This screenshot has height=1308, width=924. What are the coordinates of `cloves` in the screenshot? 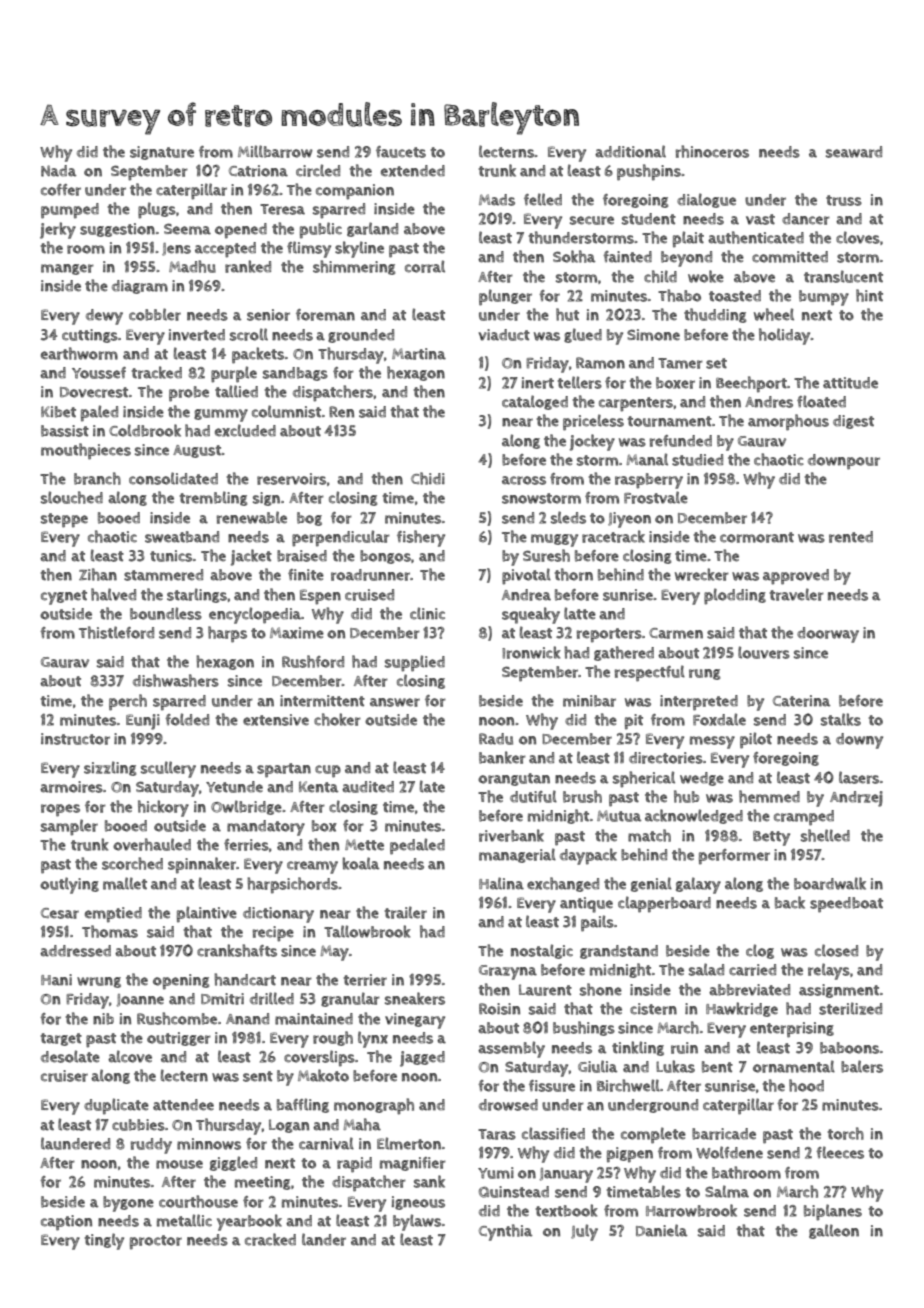 It's located at (858, 237).
